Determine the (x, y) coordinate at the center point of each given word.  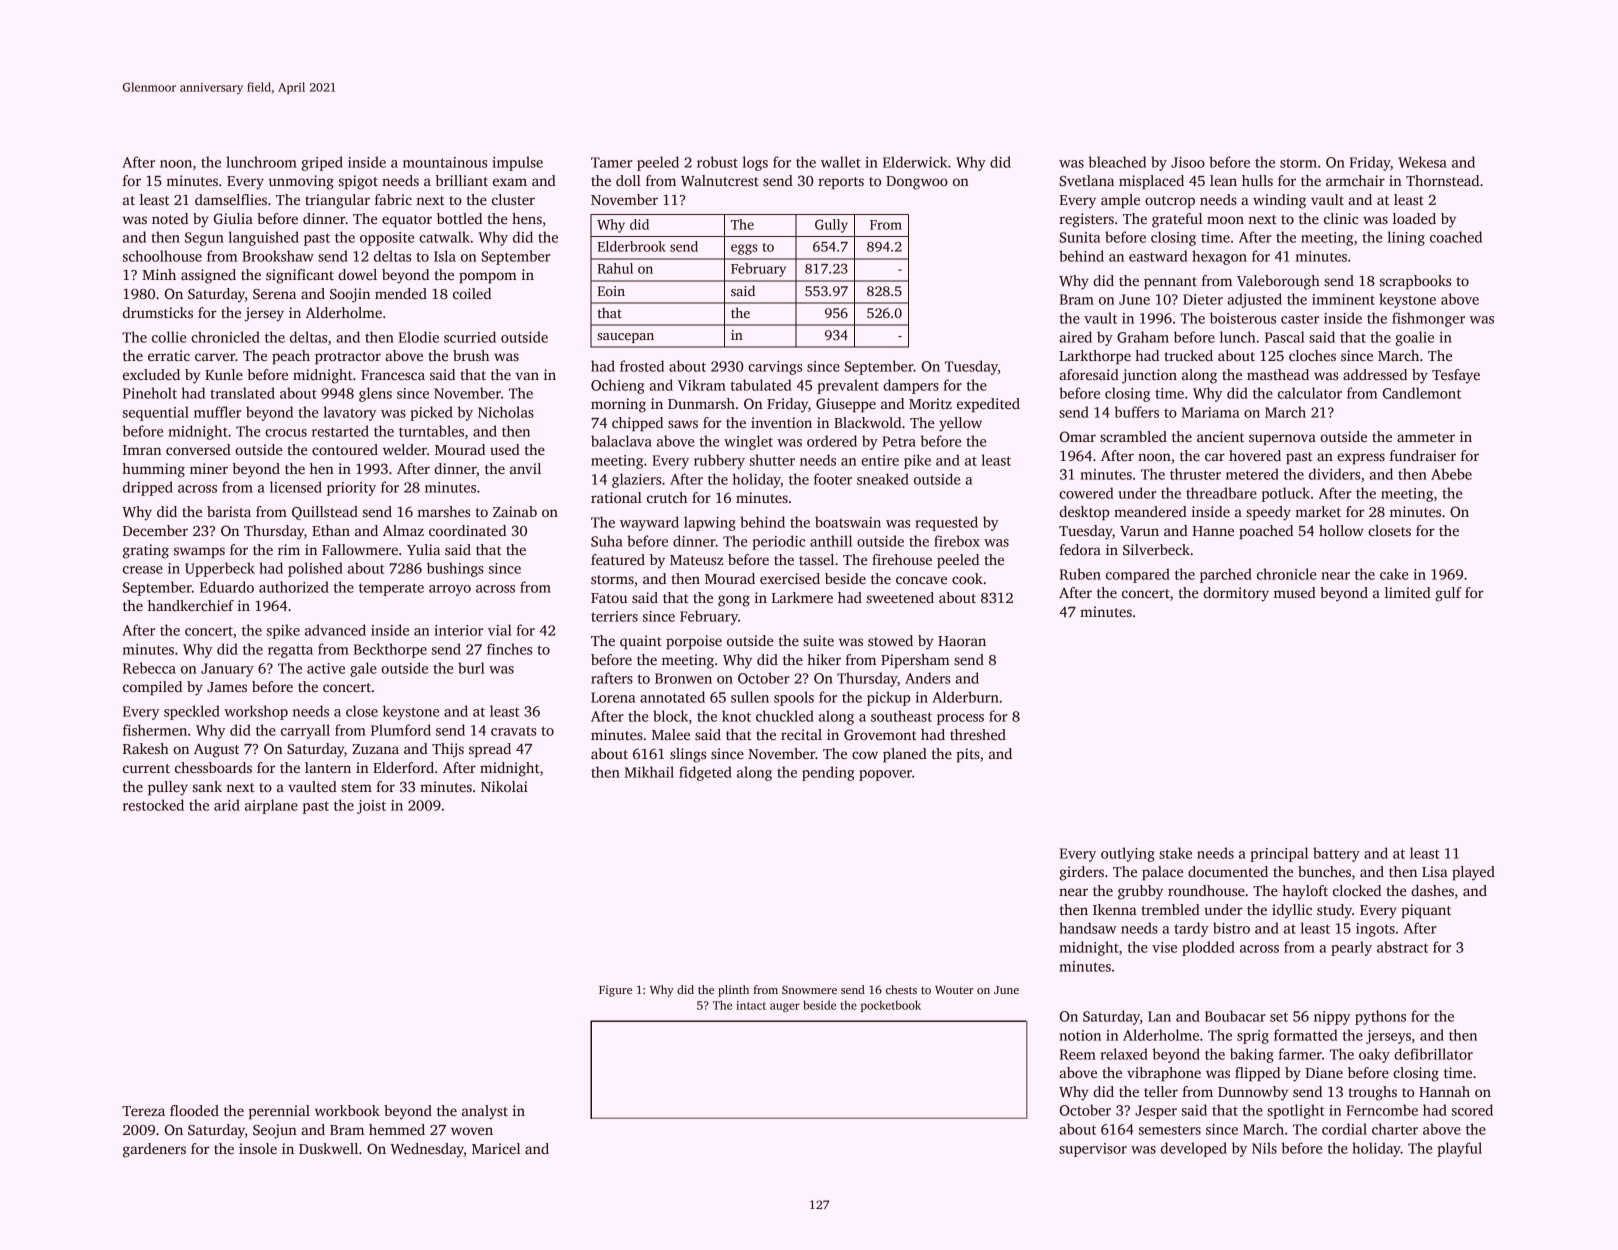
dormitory (1236, 594)
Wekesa (1422, 162)
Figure (615, 991)
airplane (271, 806)
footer (833, 479)
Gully (831, 226)
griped (322, 163)
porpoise (694, 642)
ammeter (1426, 437)
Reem (1078, 1054)
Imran (142, 450)
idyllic (1292, 911)
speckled (192, 712)
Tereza (143, 1111)
